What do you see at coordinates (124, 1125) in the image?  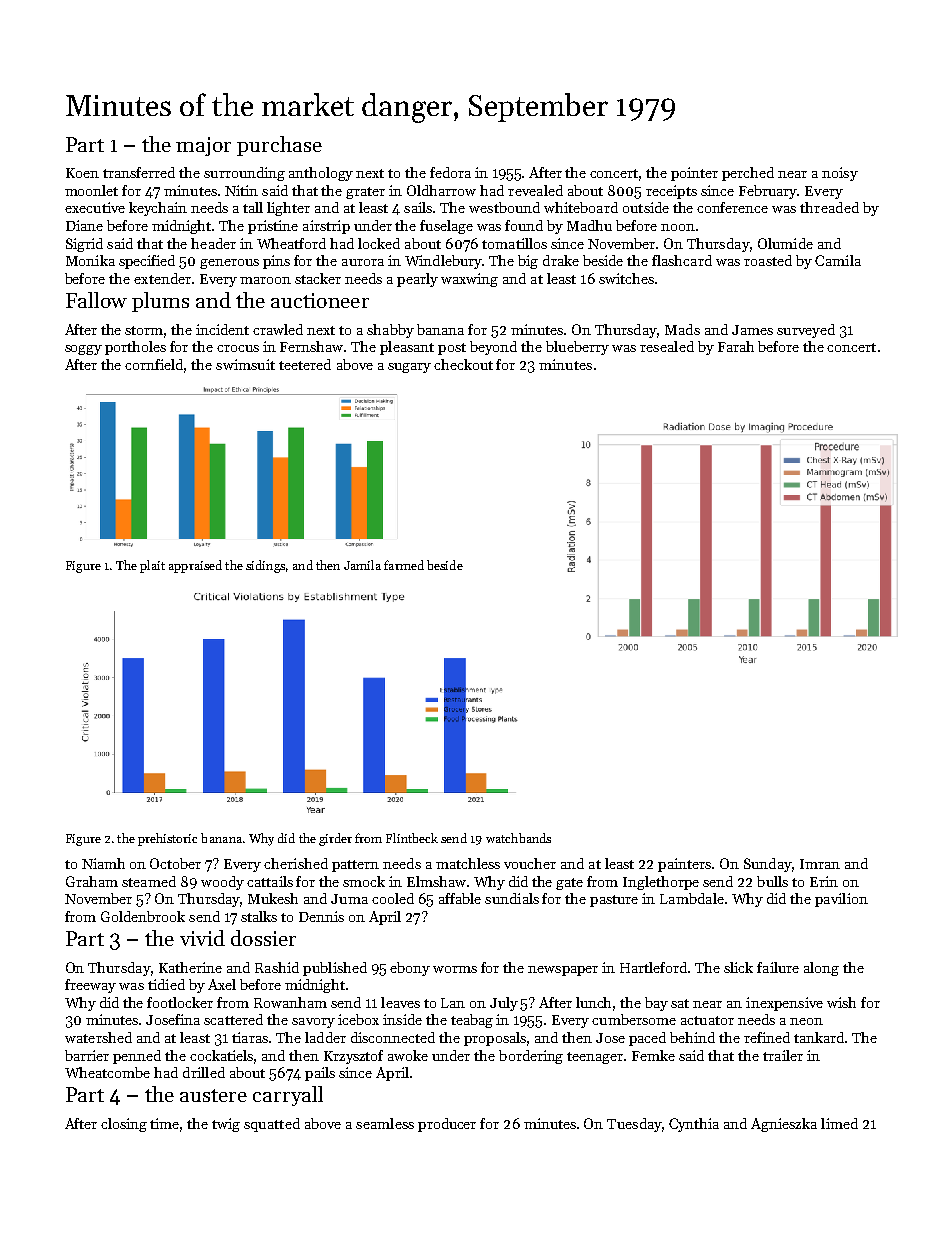 I see `closing` at bounding box center [124, 1125].
